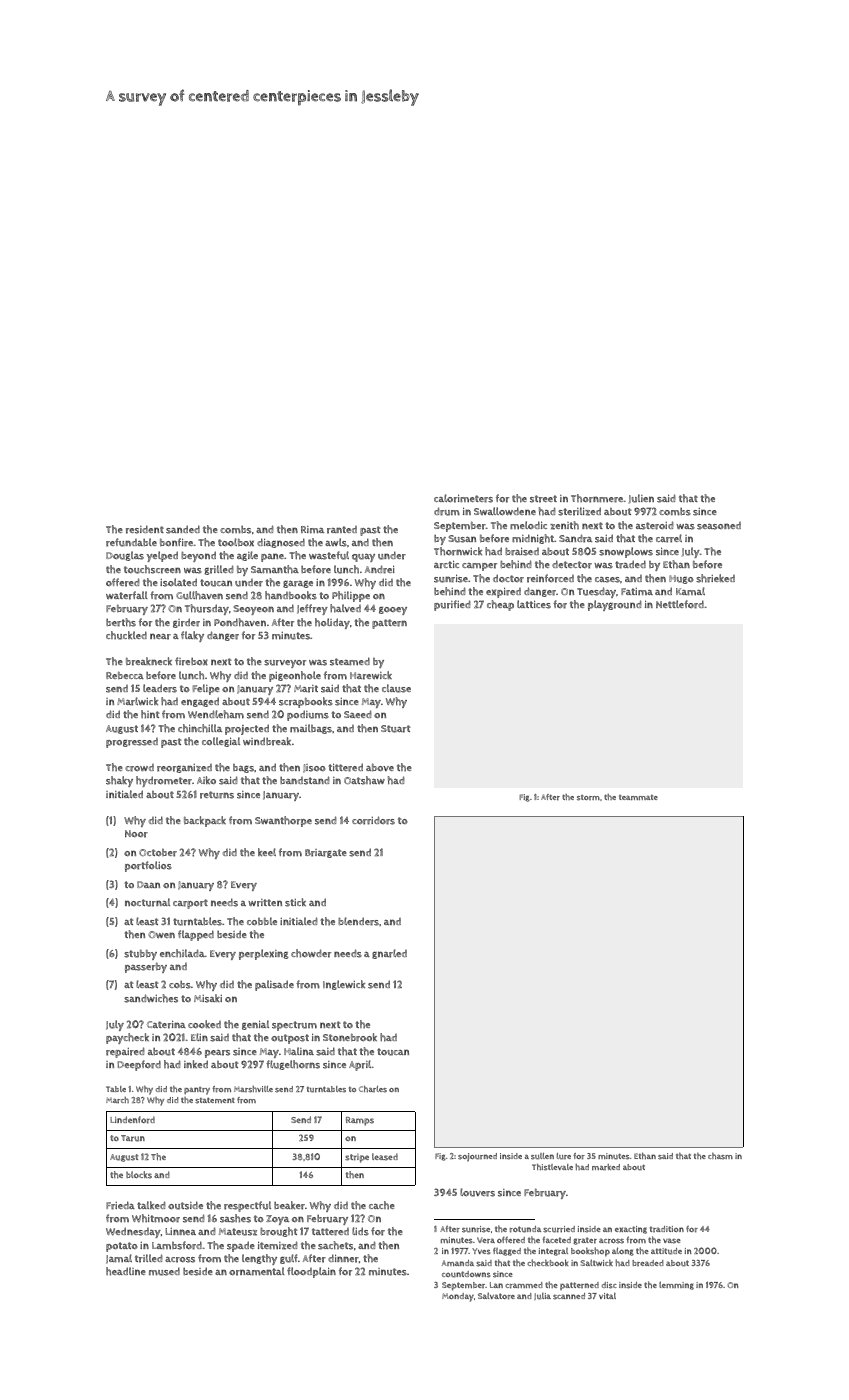 This document has width=849, height=1400. I want to click on paycheck, so click(127, 1038).
